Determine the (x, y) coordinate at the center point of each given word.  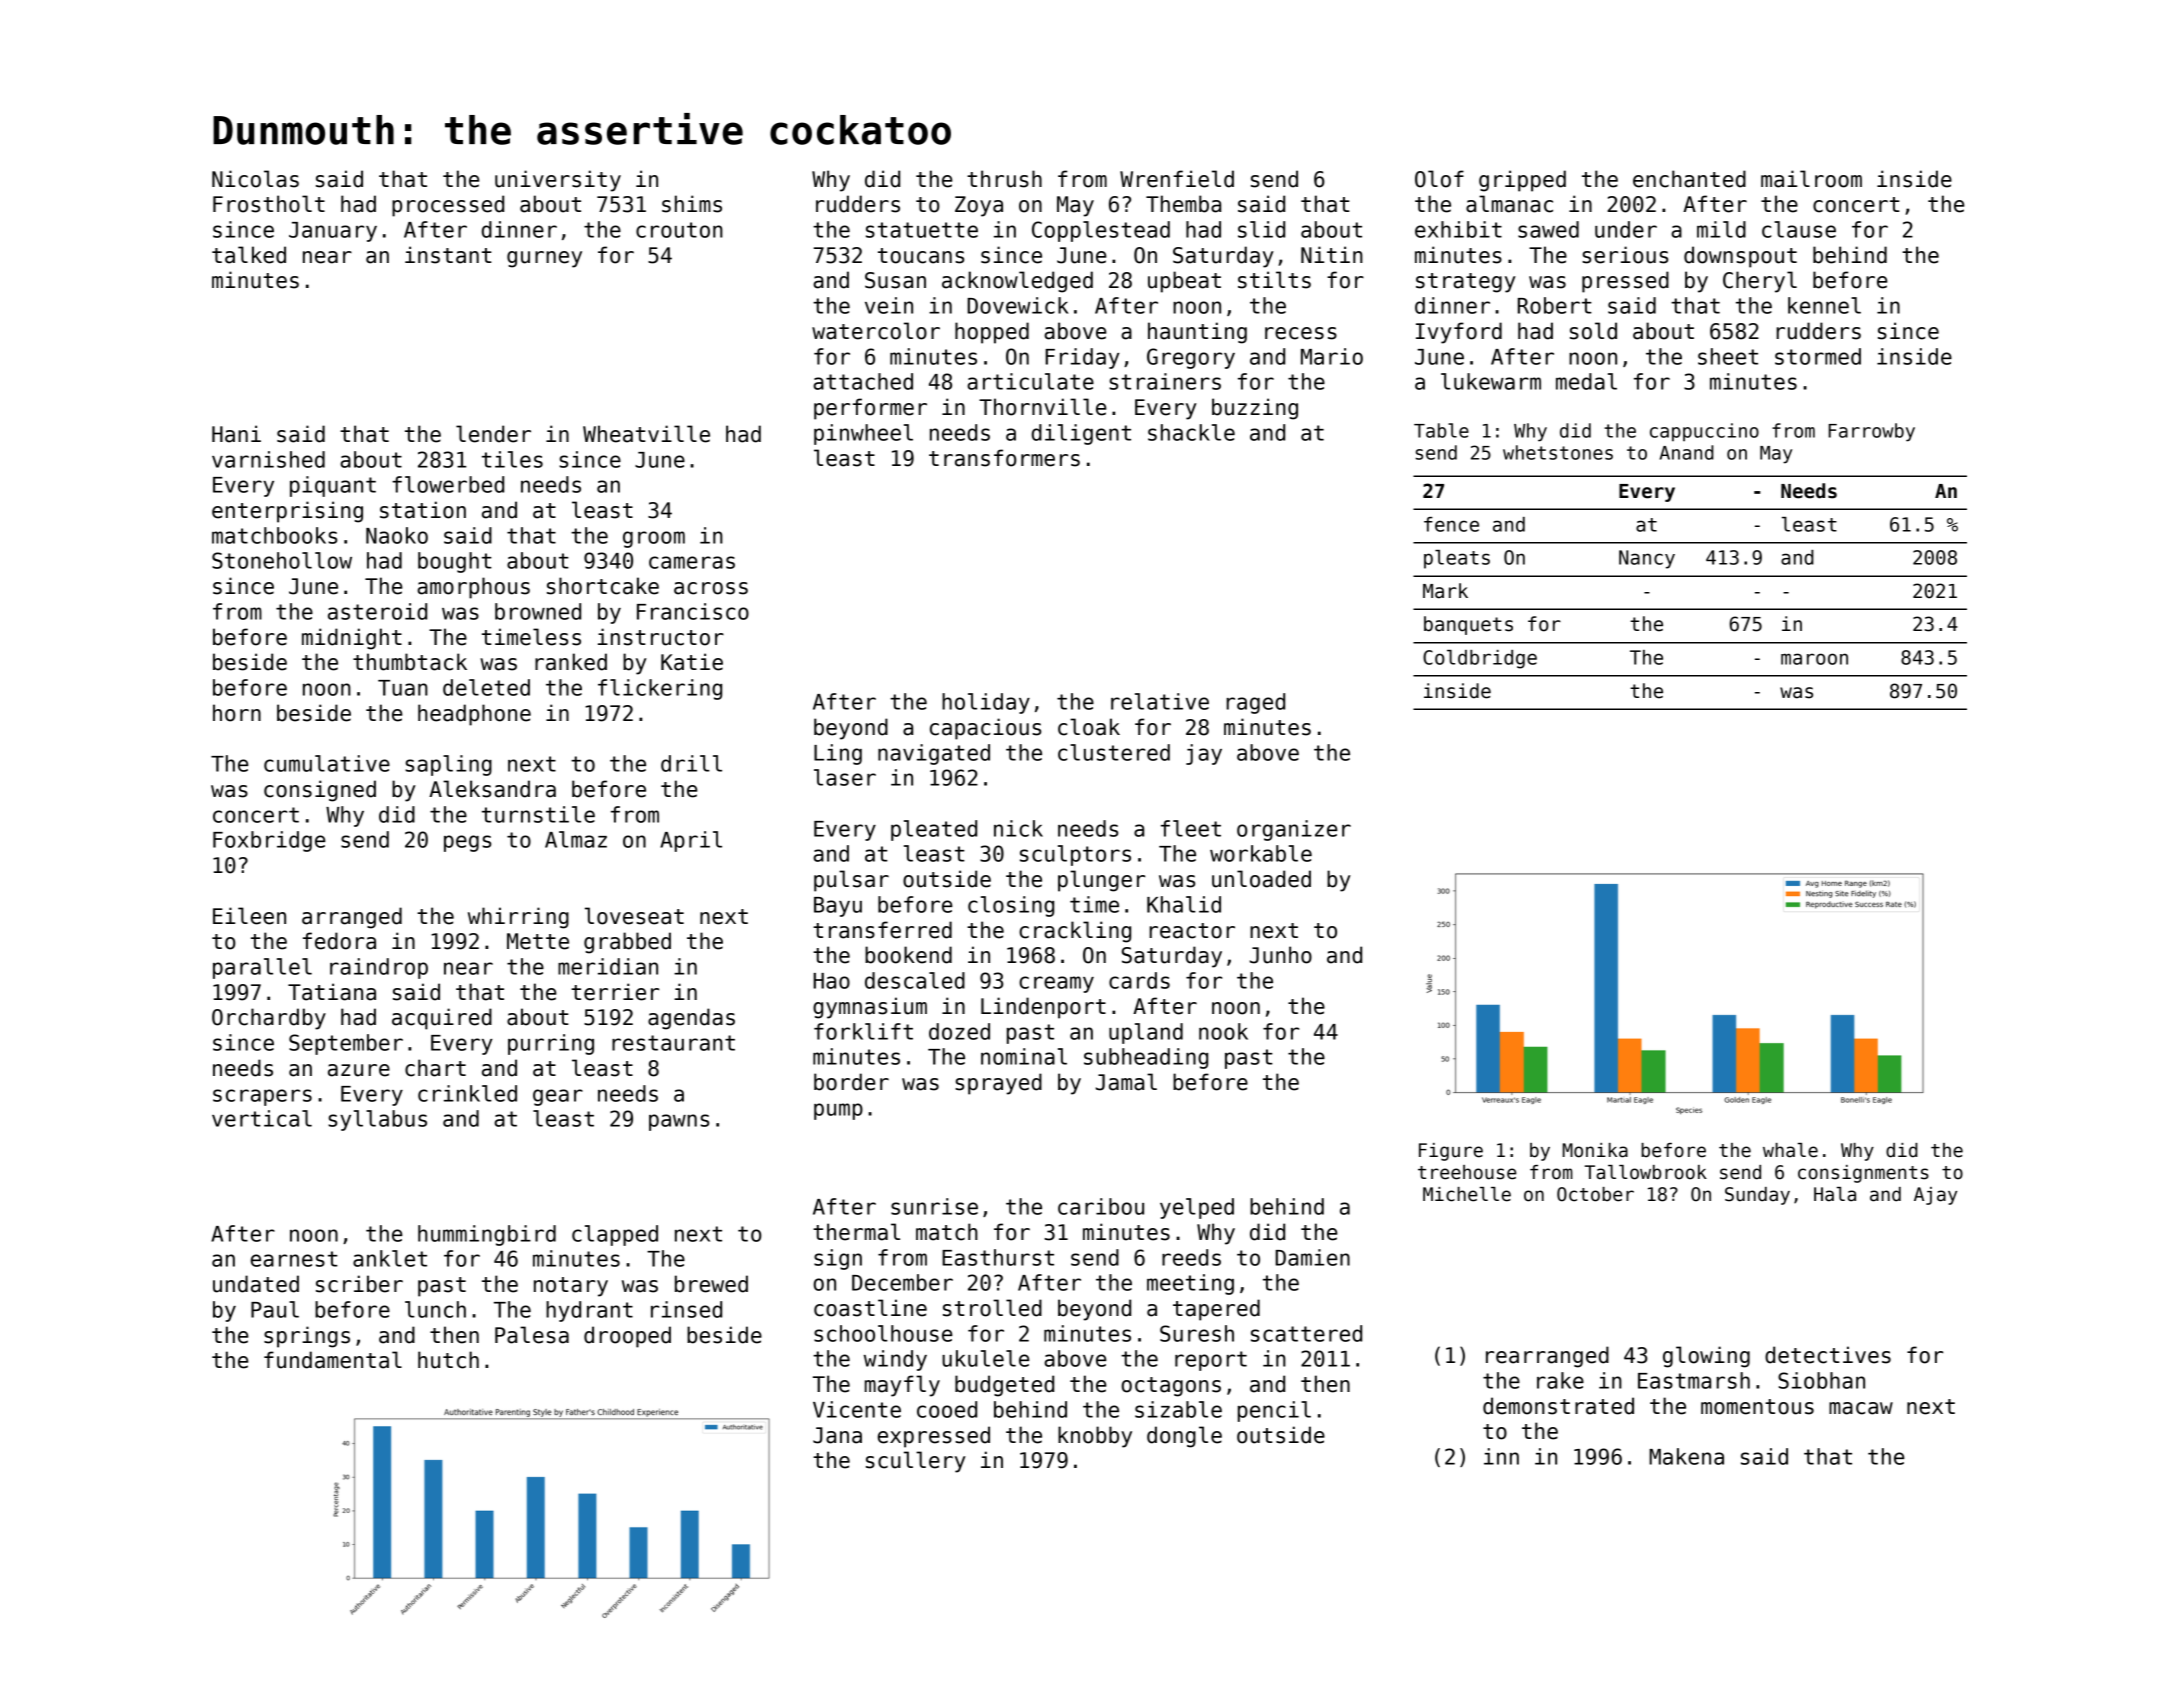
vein (889, 305)
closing (1011, 906)
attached (863, 381)
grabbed (627, 943)
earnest (294, 1259)
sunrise (934, 1206)
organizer (1294, 830)
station (423, 510)
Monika (1595, 1150)
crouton (679, 230)
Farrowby (1872, 432)
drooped (627, 1337)
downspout (1740, 257)
